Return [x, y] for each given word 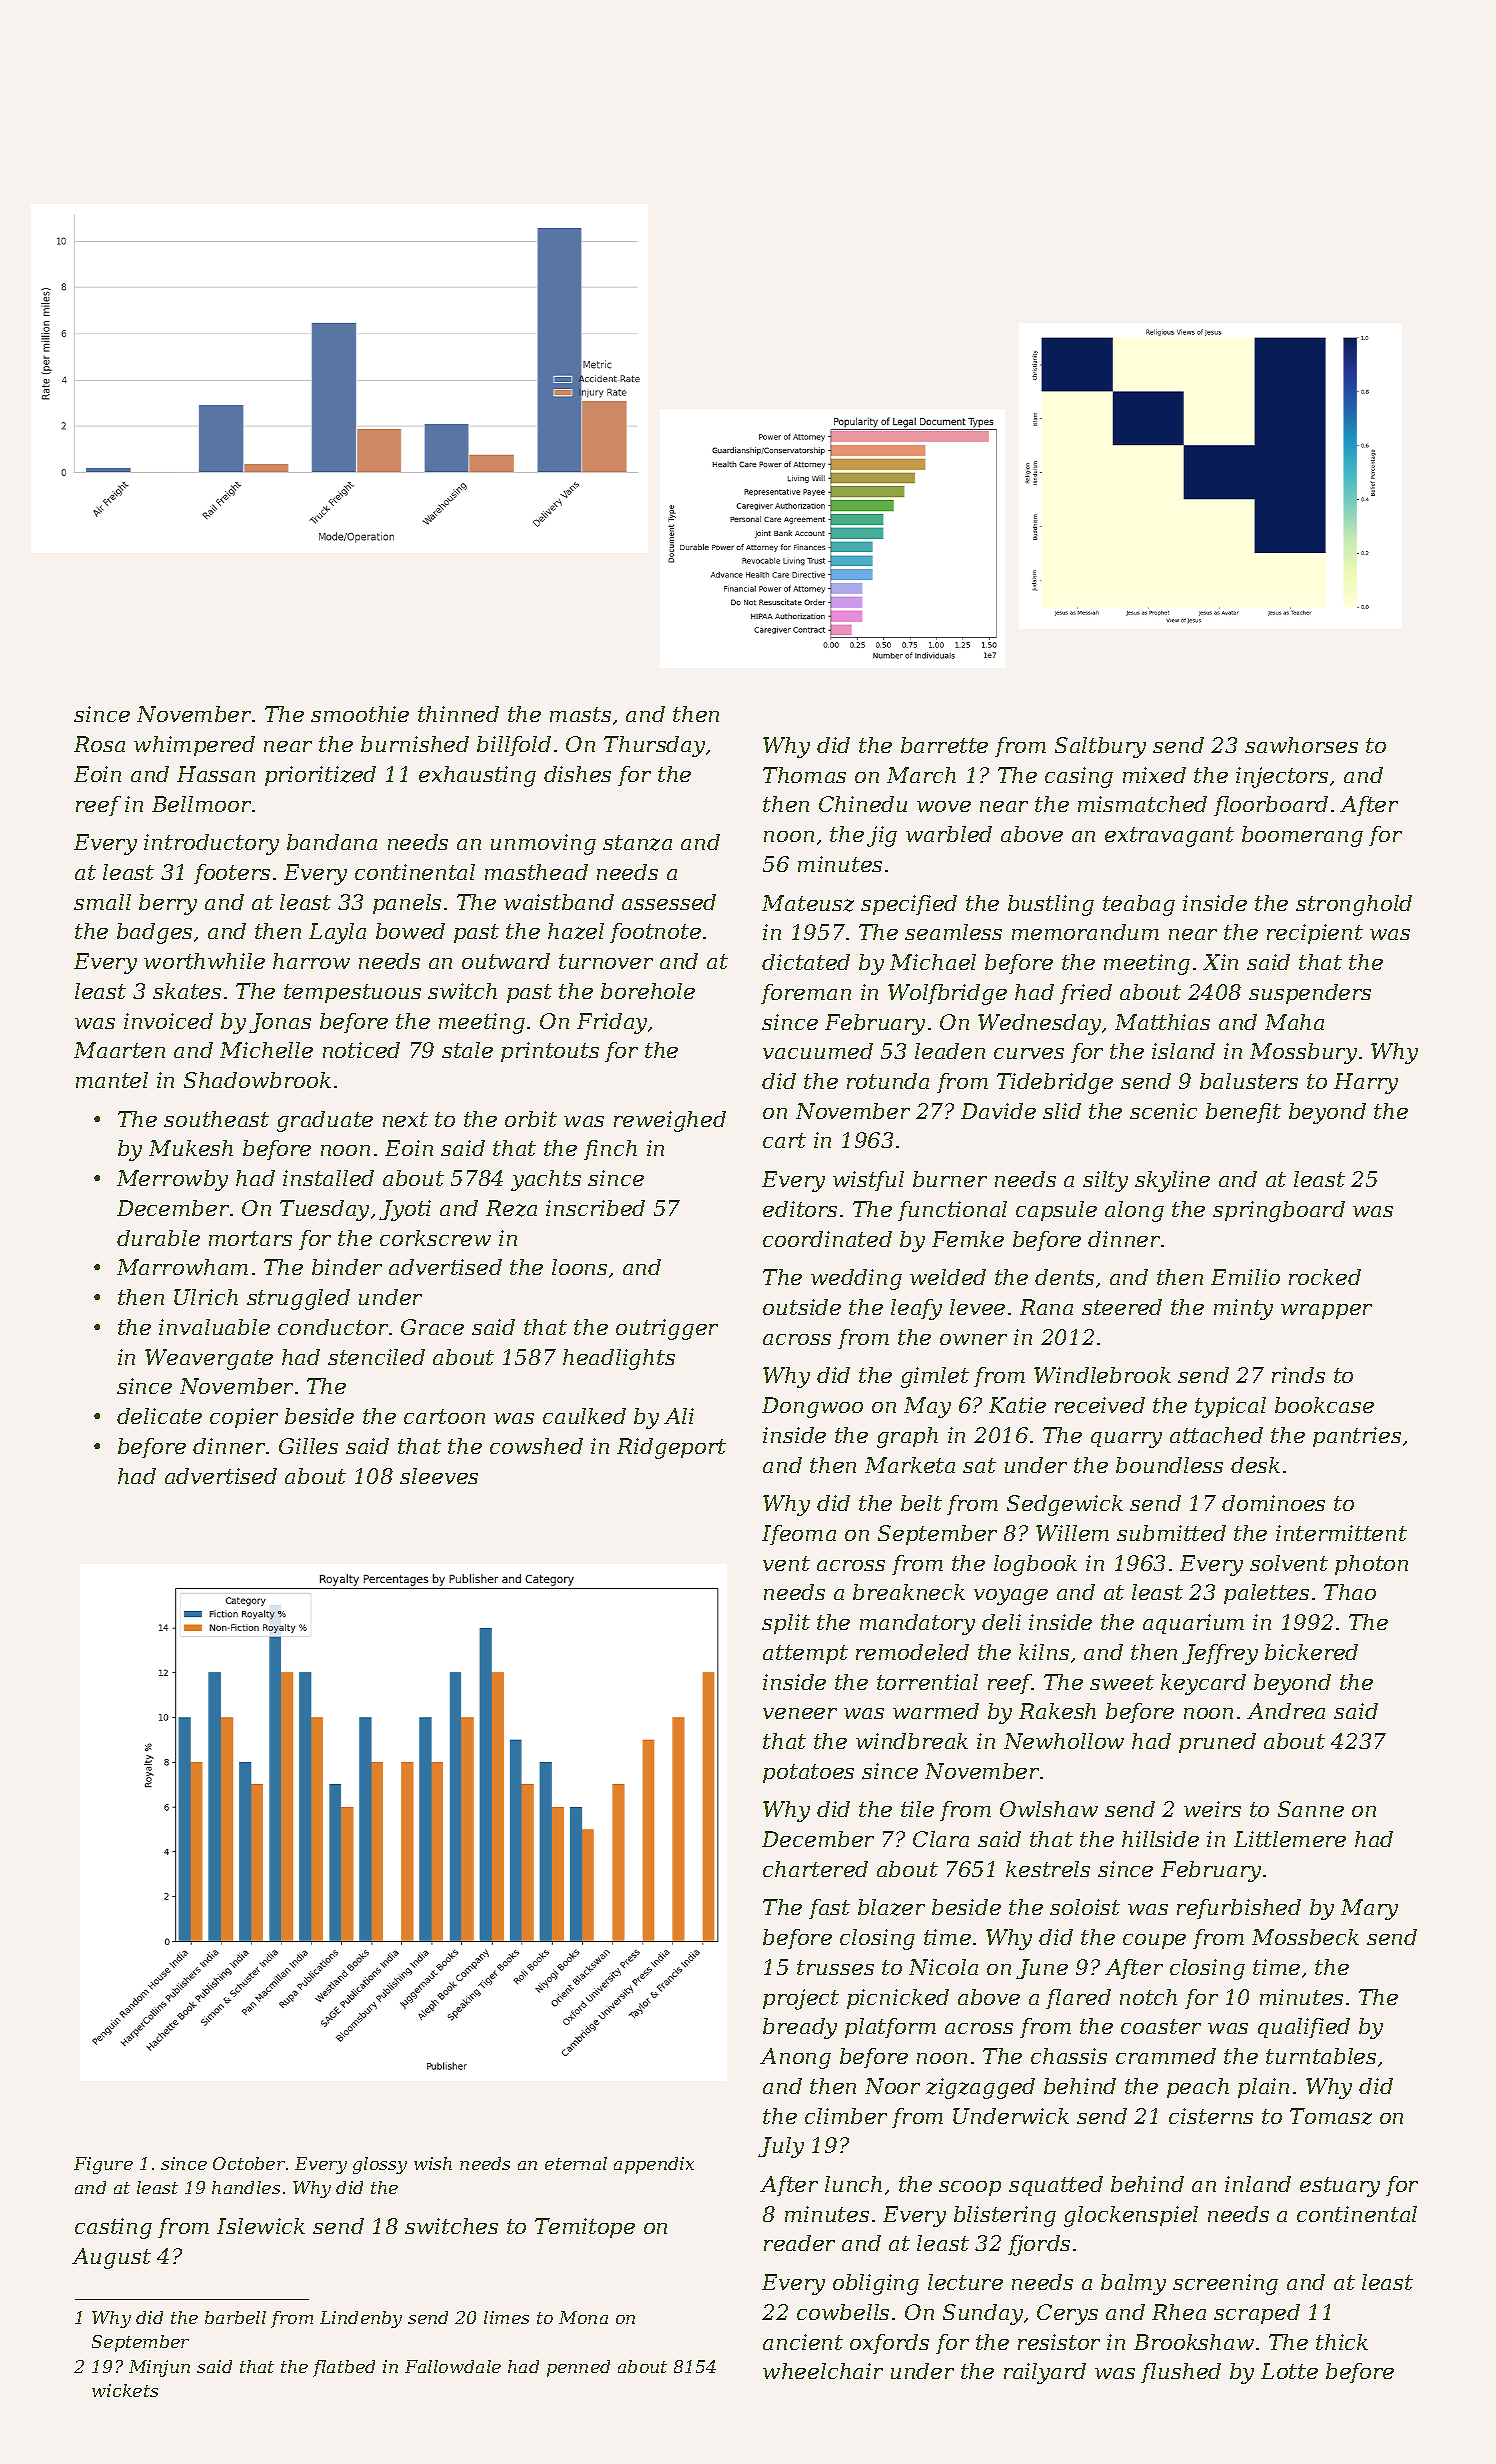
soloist [1085, 1907]
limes [506, 2317]
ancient [803, 2342]
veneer [800, 1713]
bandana [332, 842]
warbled [949, 834]
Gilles [308, 1446]
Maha [1294, 1022]
